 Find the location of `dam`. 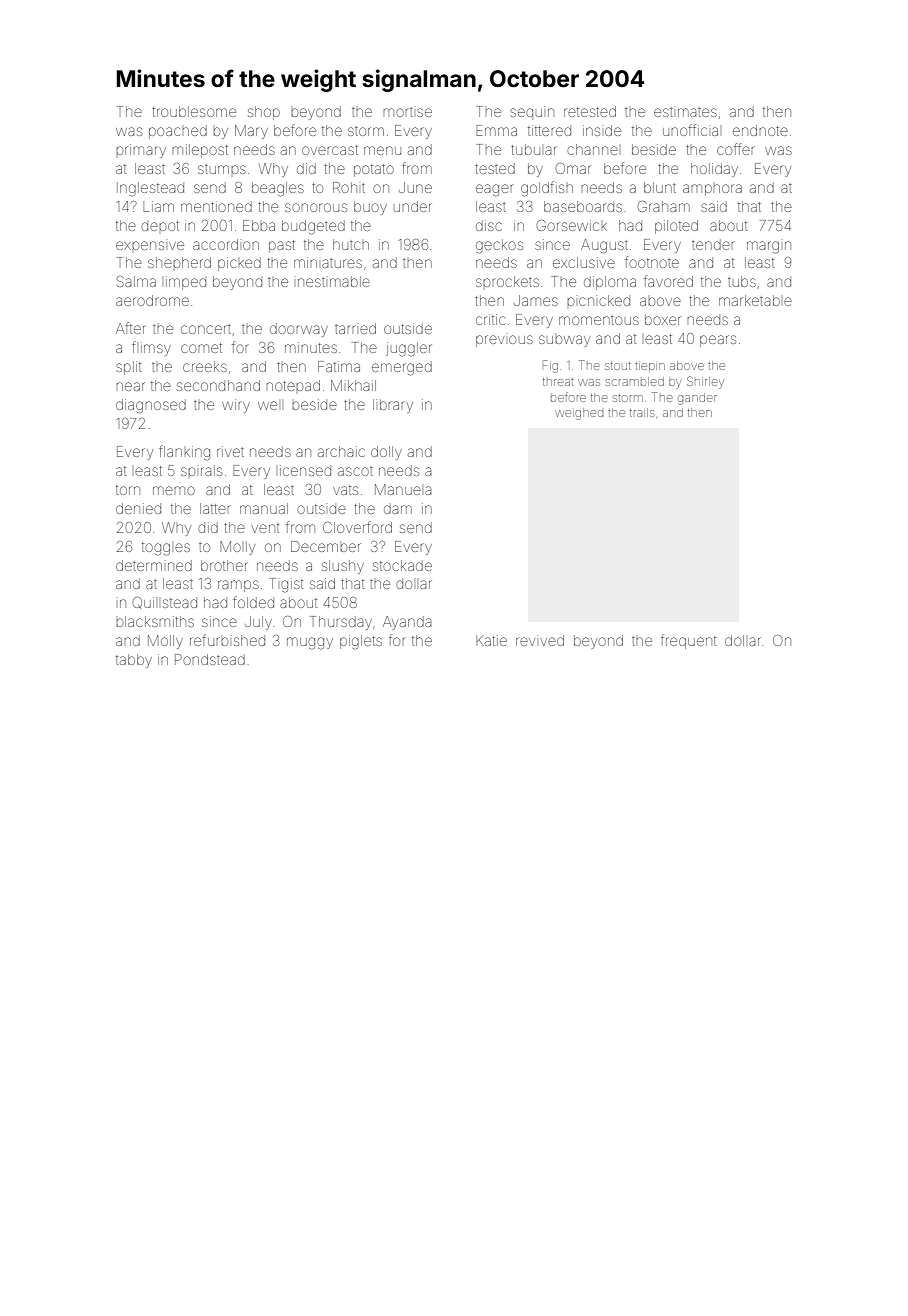

dam is located at coordinates (398, 508).
